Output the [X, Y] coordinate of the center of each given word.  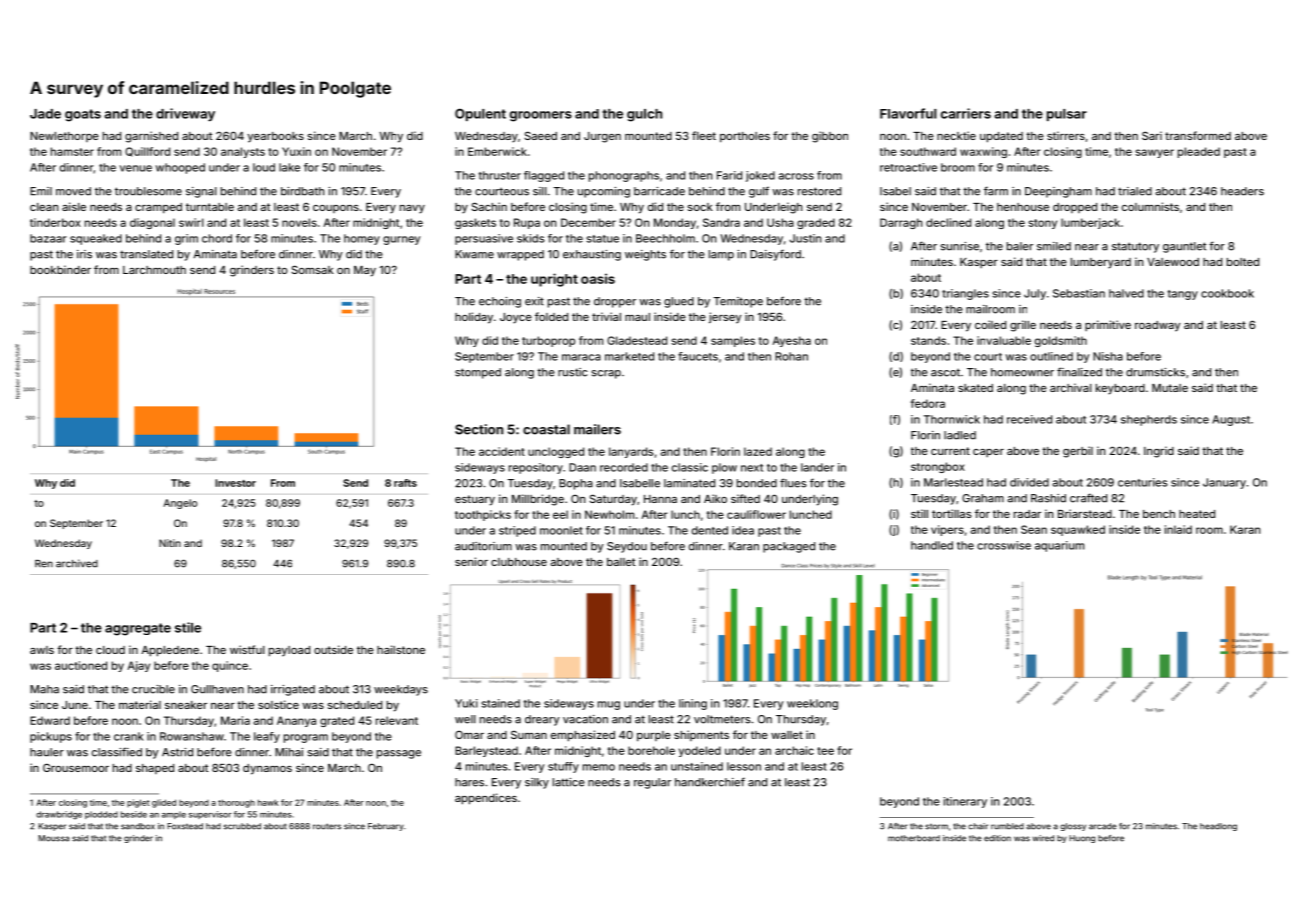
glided [164, 803]
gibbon [830, 137]
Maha [44, 689]
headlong [1218, 827]
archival [1071, 387]
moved [73, 191]
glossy [1073, 827]
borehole [651, 750]
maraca [581, 357]
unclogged [556, 452]
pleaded [1199, 152]
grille [1023, 326]
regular [652, 783]
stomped [478, 373]
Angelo [180, 504]
